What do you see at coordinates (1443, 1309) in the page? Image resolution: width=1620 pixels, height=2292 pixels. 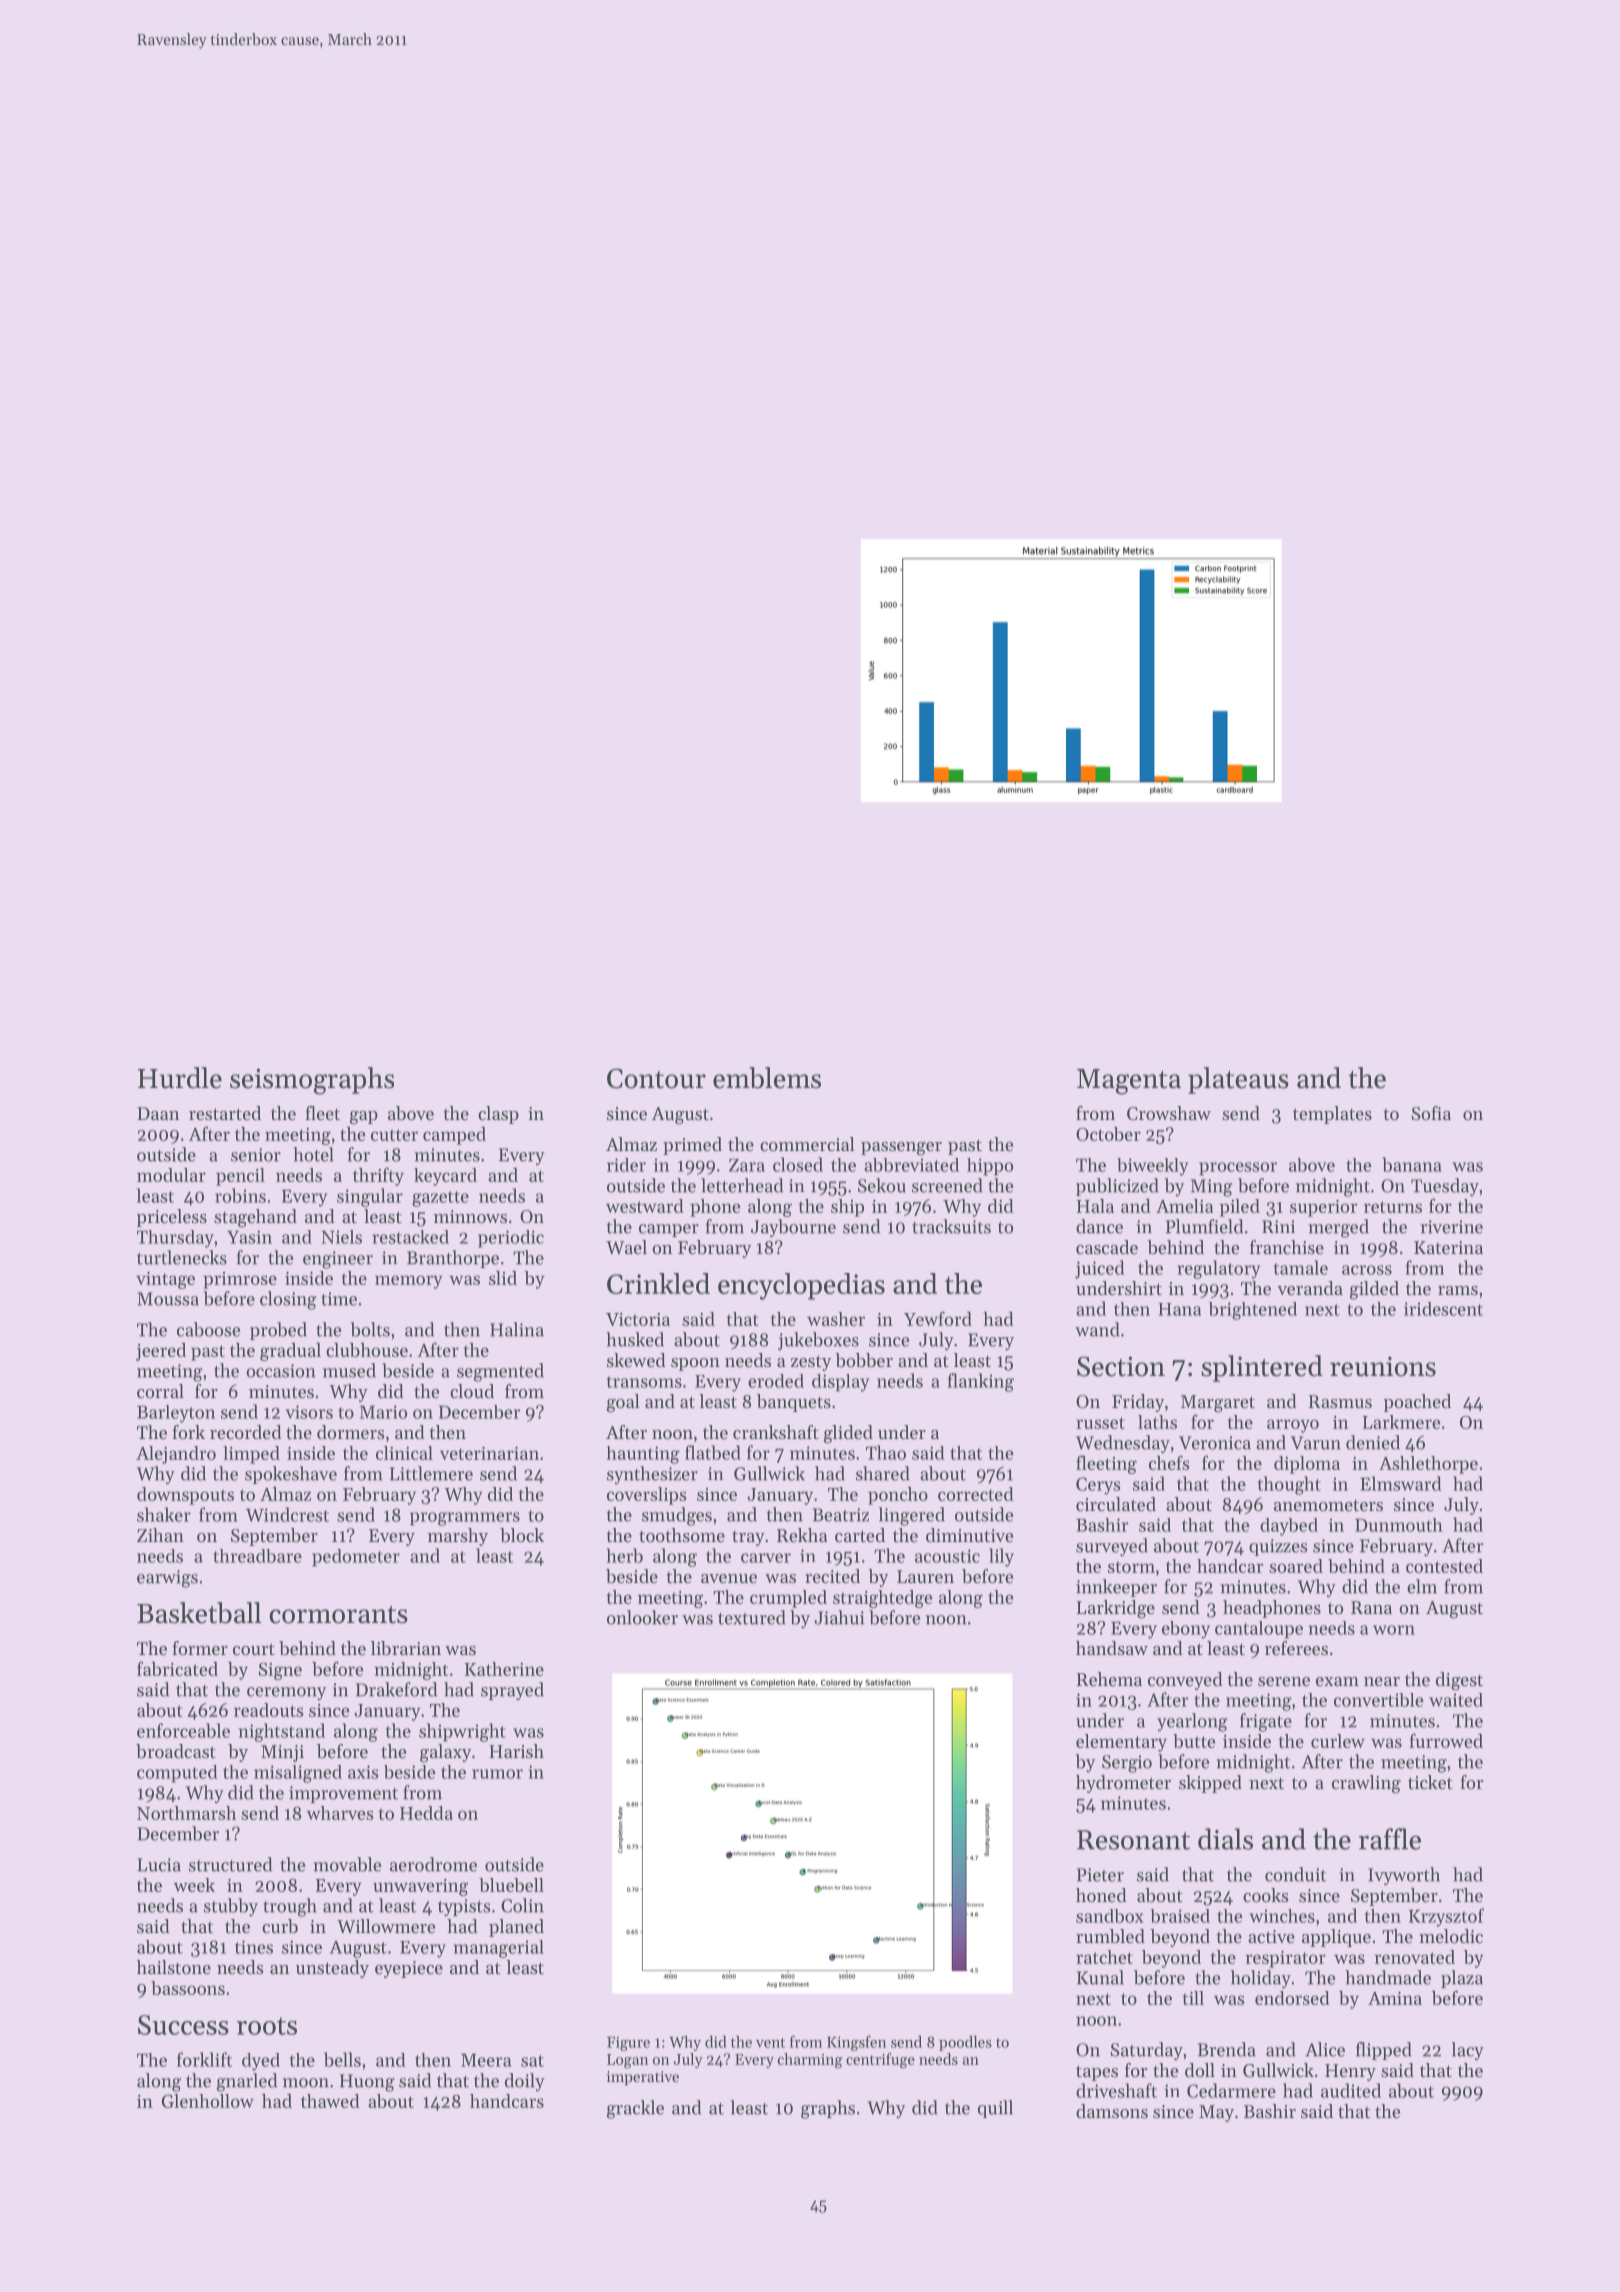 I see `iridescent` at bounding box center [1443, 1309].
